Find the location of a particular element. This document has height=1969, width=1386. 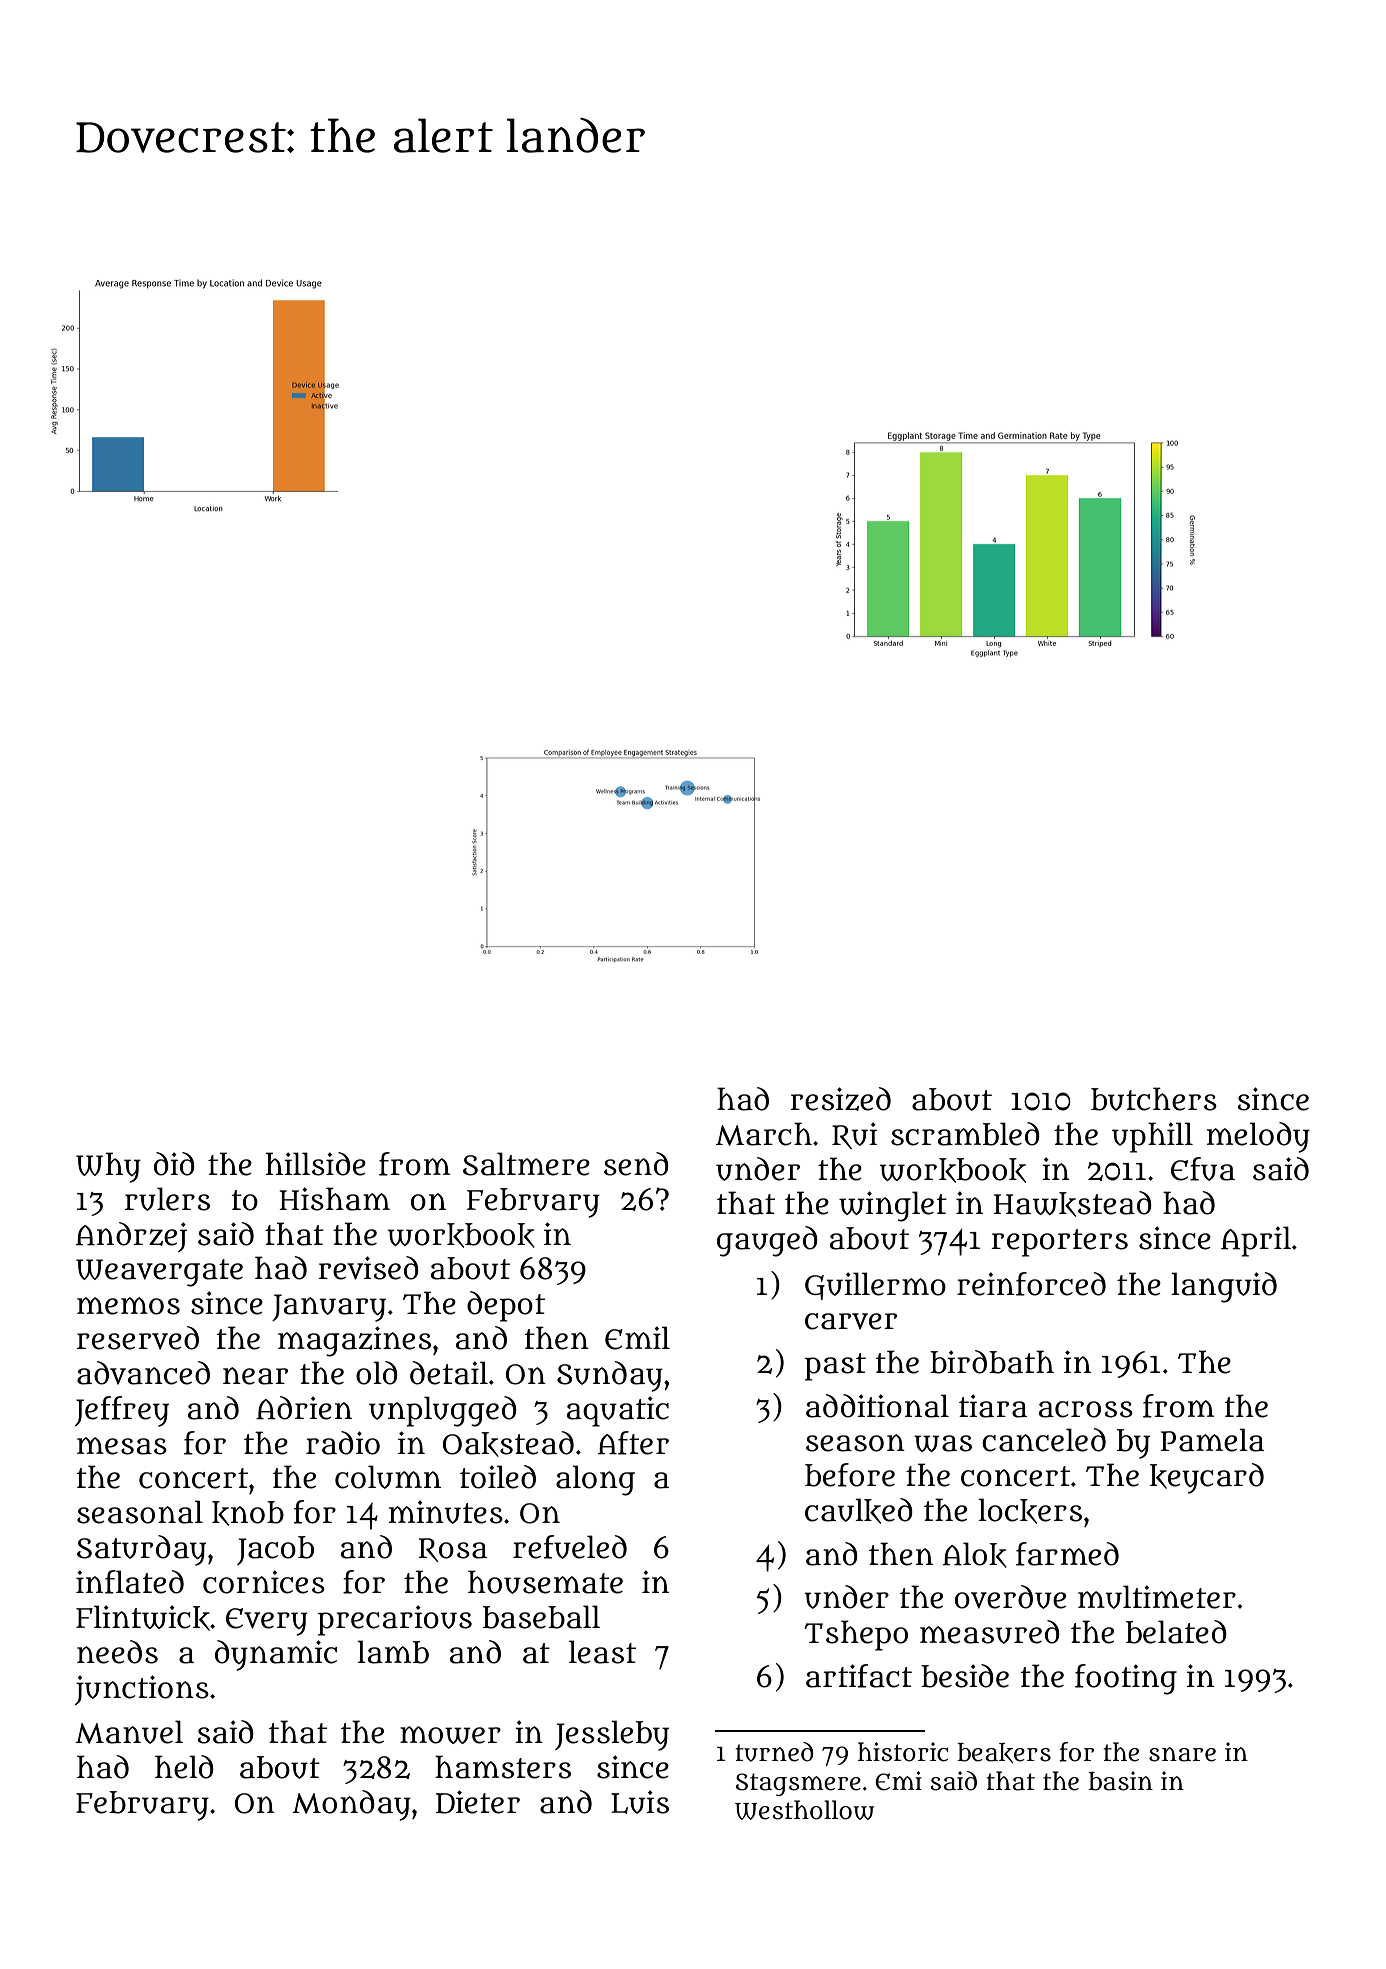

radio is located at coordinates (343, 1443).
